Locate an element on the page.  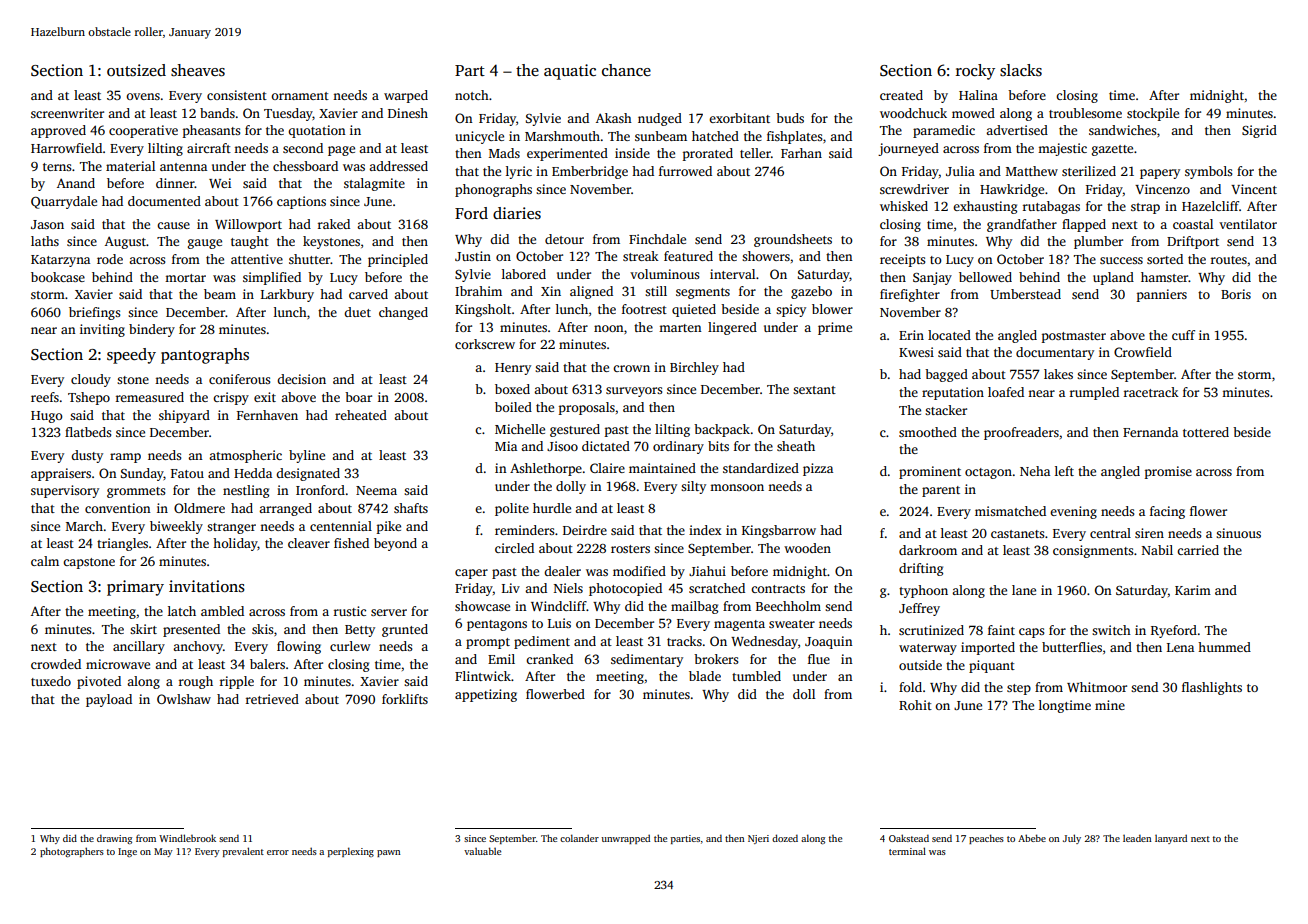
photographers is located at coordinates (72, 852).
